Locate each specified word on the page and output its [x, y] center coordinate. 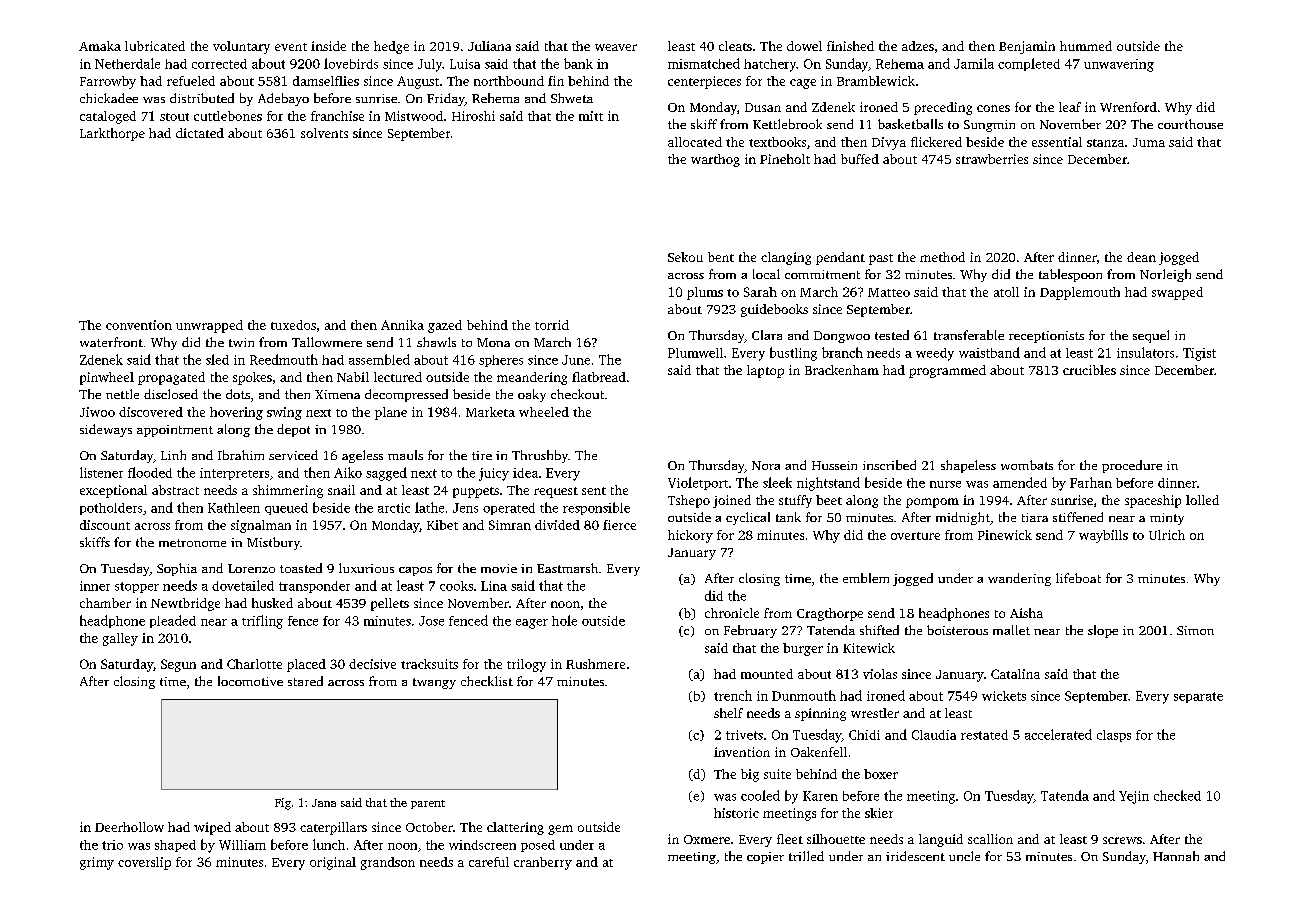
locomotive [250, 681]
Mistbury [273, 543]
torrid [552, 325]
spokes [252, 378]
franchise [337, 116]
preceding [943, 108]
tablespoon [1070, 275]
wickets [1004, 696]
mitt [591, 116]
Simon [1195, 630]
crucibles [1089, 370]
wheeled [544, 412]
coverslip [144, 863]
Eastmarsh [567, 568]
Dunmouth [804, 695]
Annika [402, 325]
